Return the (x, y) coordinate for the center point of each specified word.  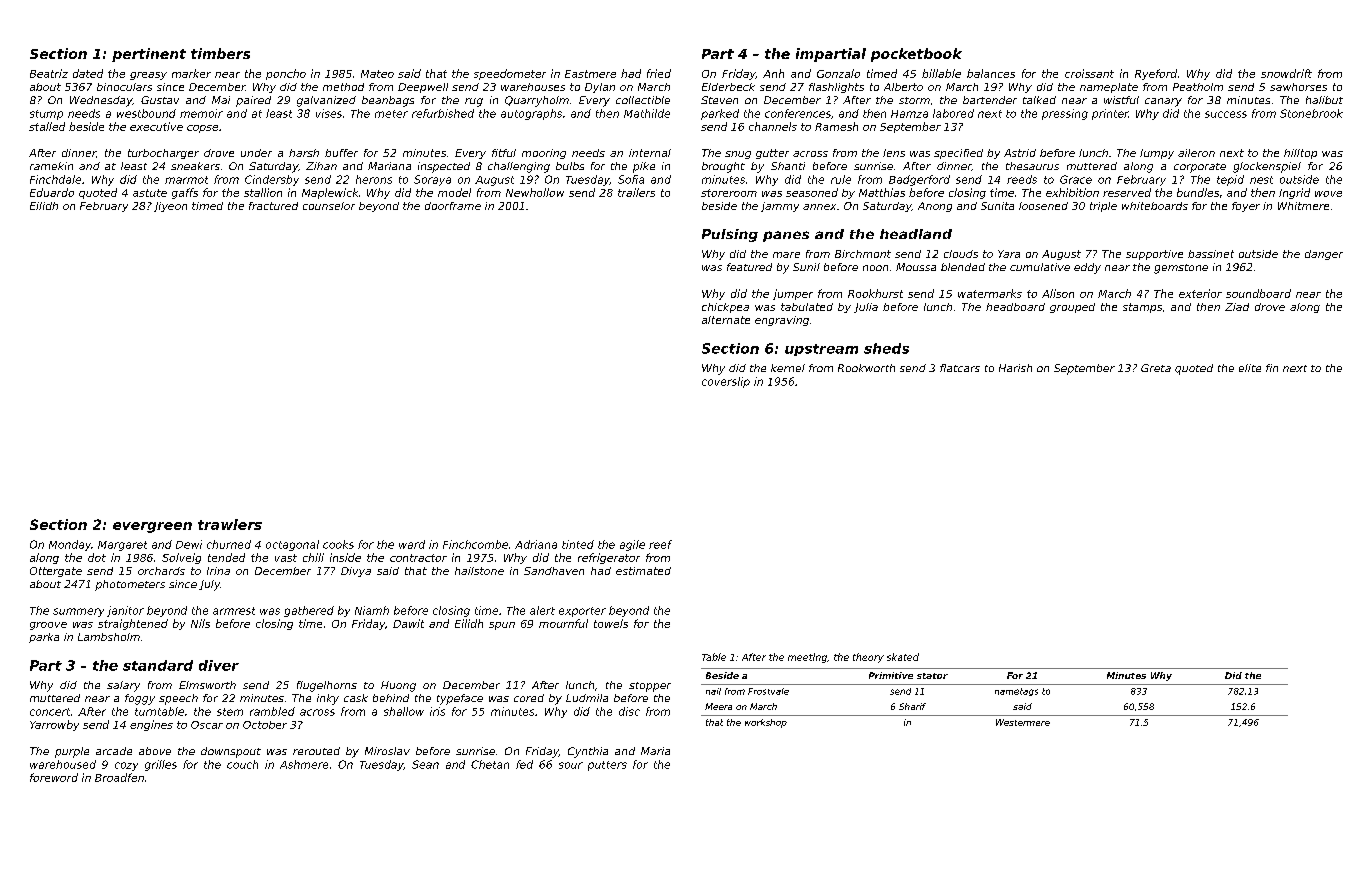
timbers (220, 53)
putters (607, 766)
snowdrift (1286, 73)
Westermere (1023, 722)
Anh (773, 73)
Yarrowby (54, 725)
